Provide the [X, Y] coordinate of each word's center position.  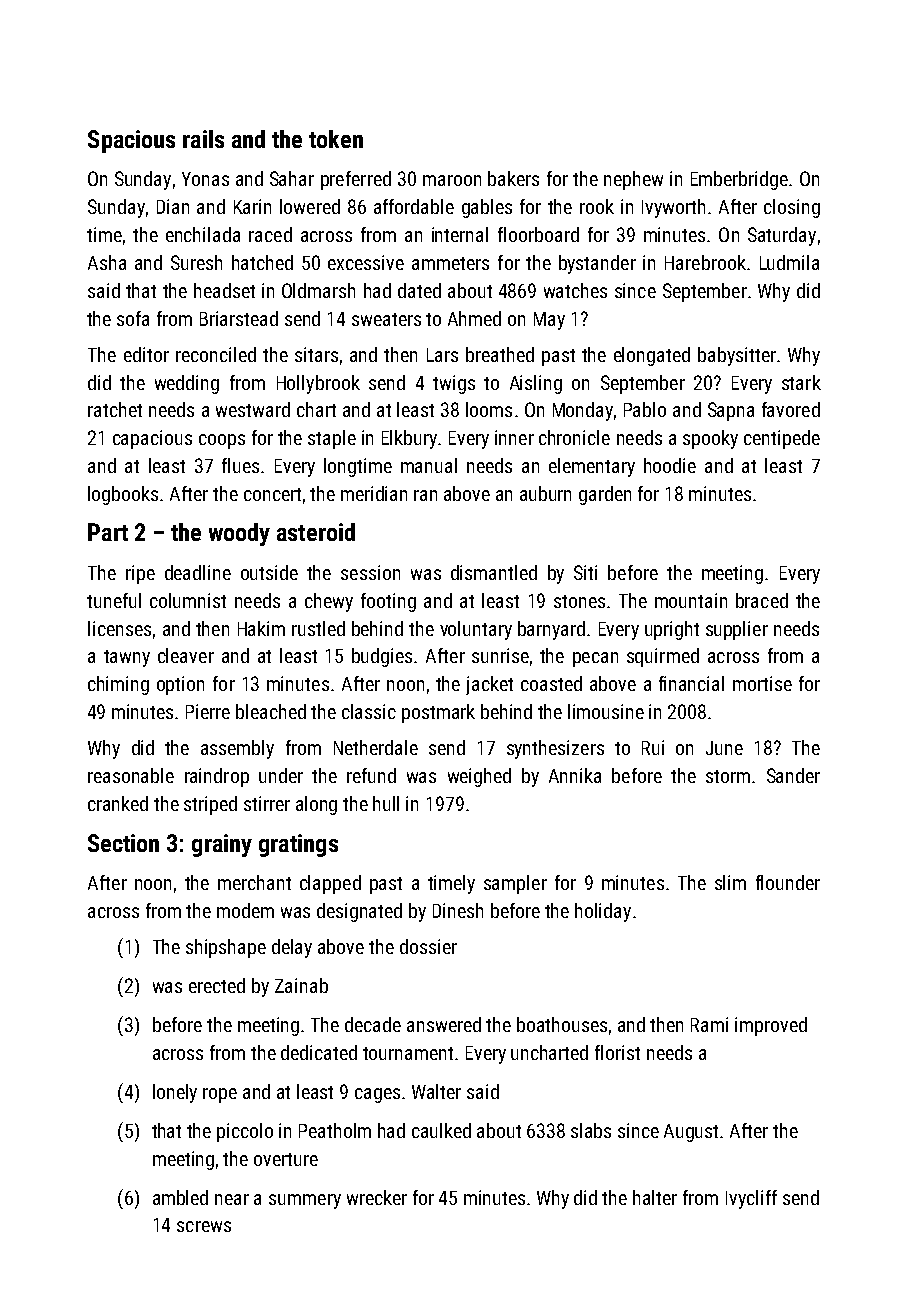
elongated [652, 356]
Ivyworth [673, 208]
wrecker [377, 1197]
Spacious [131, 141]
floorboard [538, 234]
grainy [222, 845]
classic [369, 711]
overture [286, 1159]
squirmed [663, 657]
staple [332, 439]
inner [514, 437]
